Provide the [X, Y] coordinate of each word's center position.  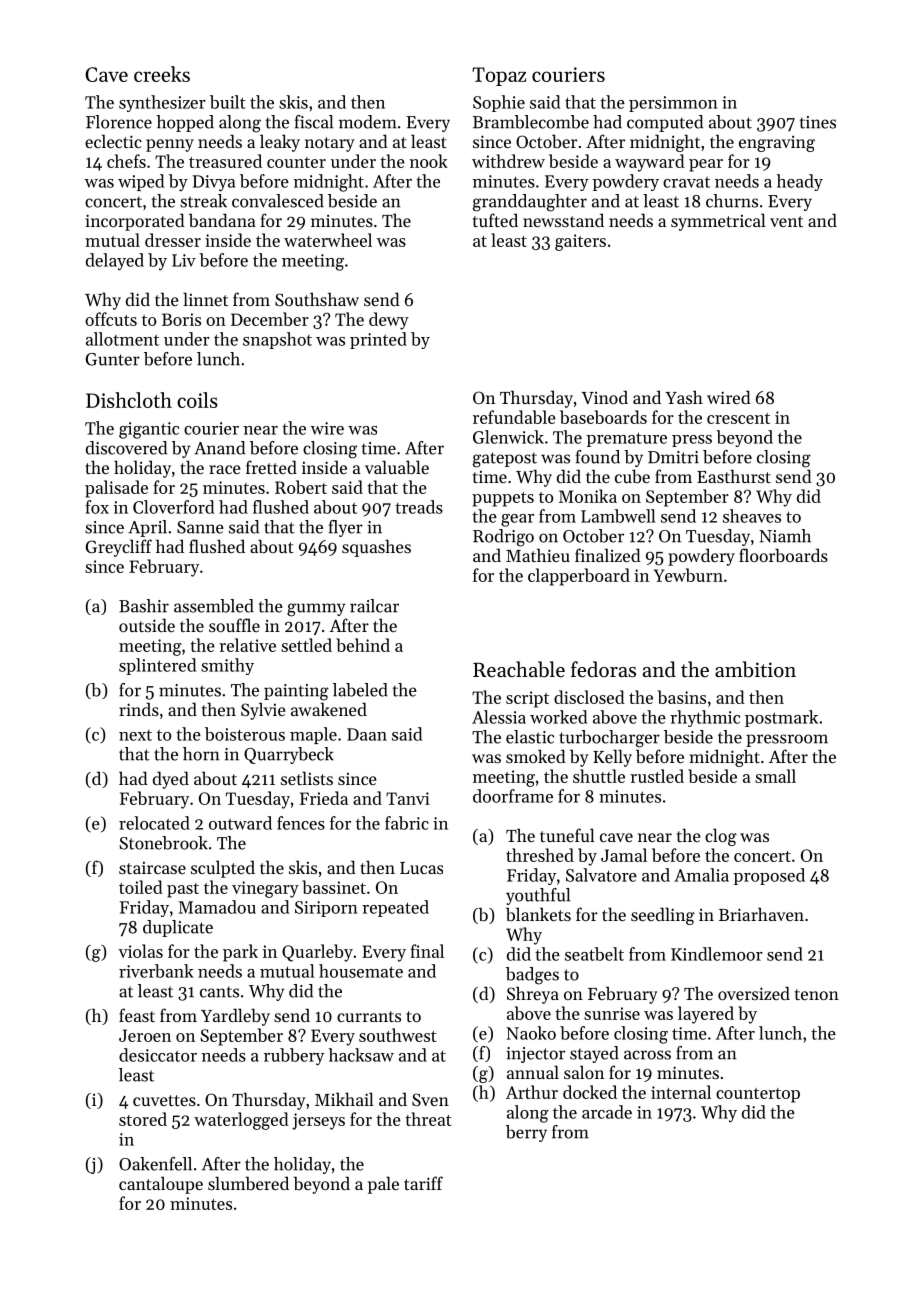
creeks [162, 74]
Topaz [499, 76]
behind [363, 645]
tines [818, 122]
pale [383, 1185]
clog [721, 837]
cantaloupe [161, 1185]
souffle [234, 625]
